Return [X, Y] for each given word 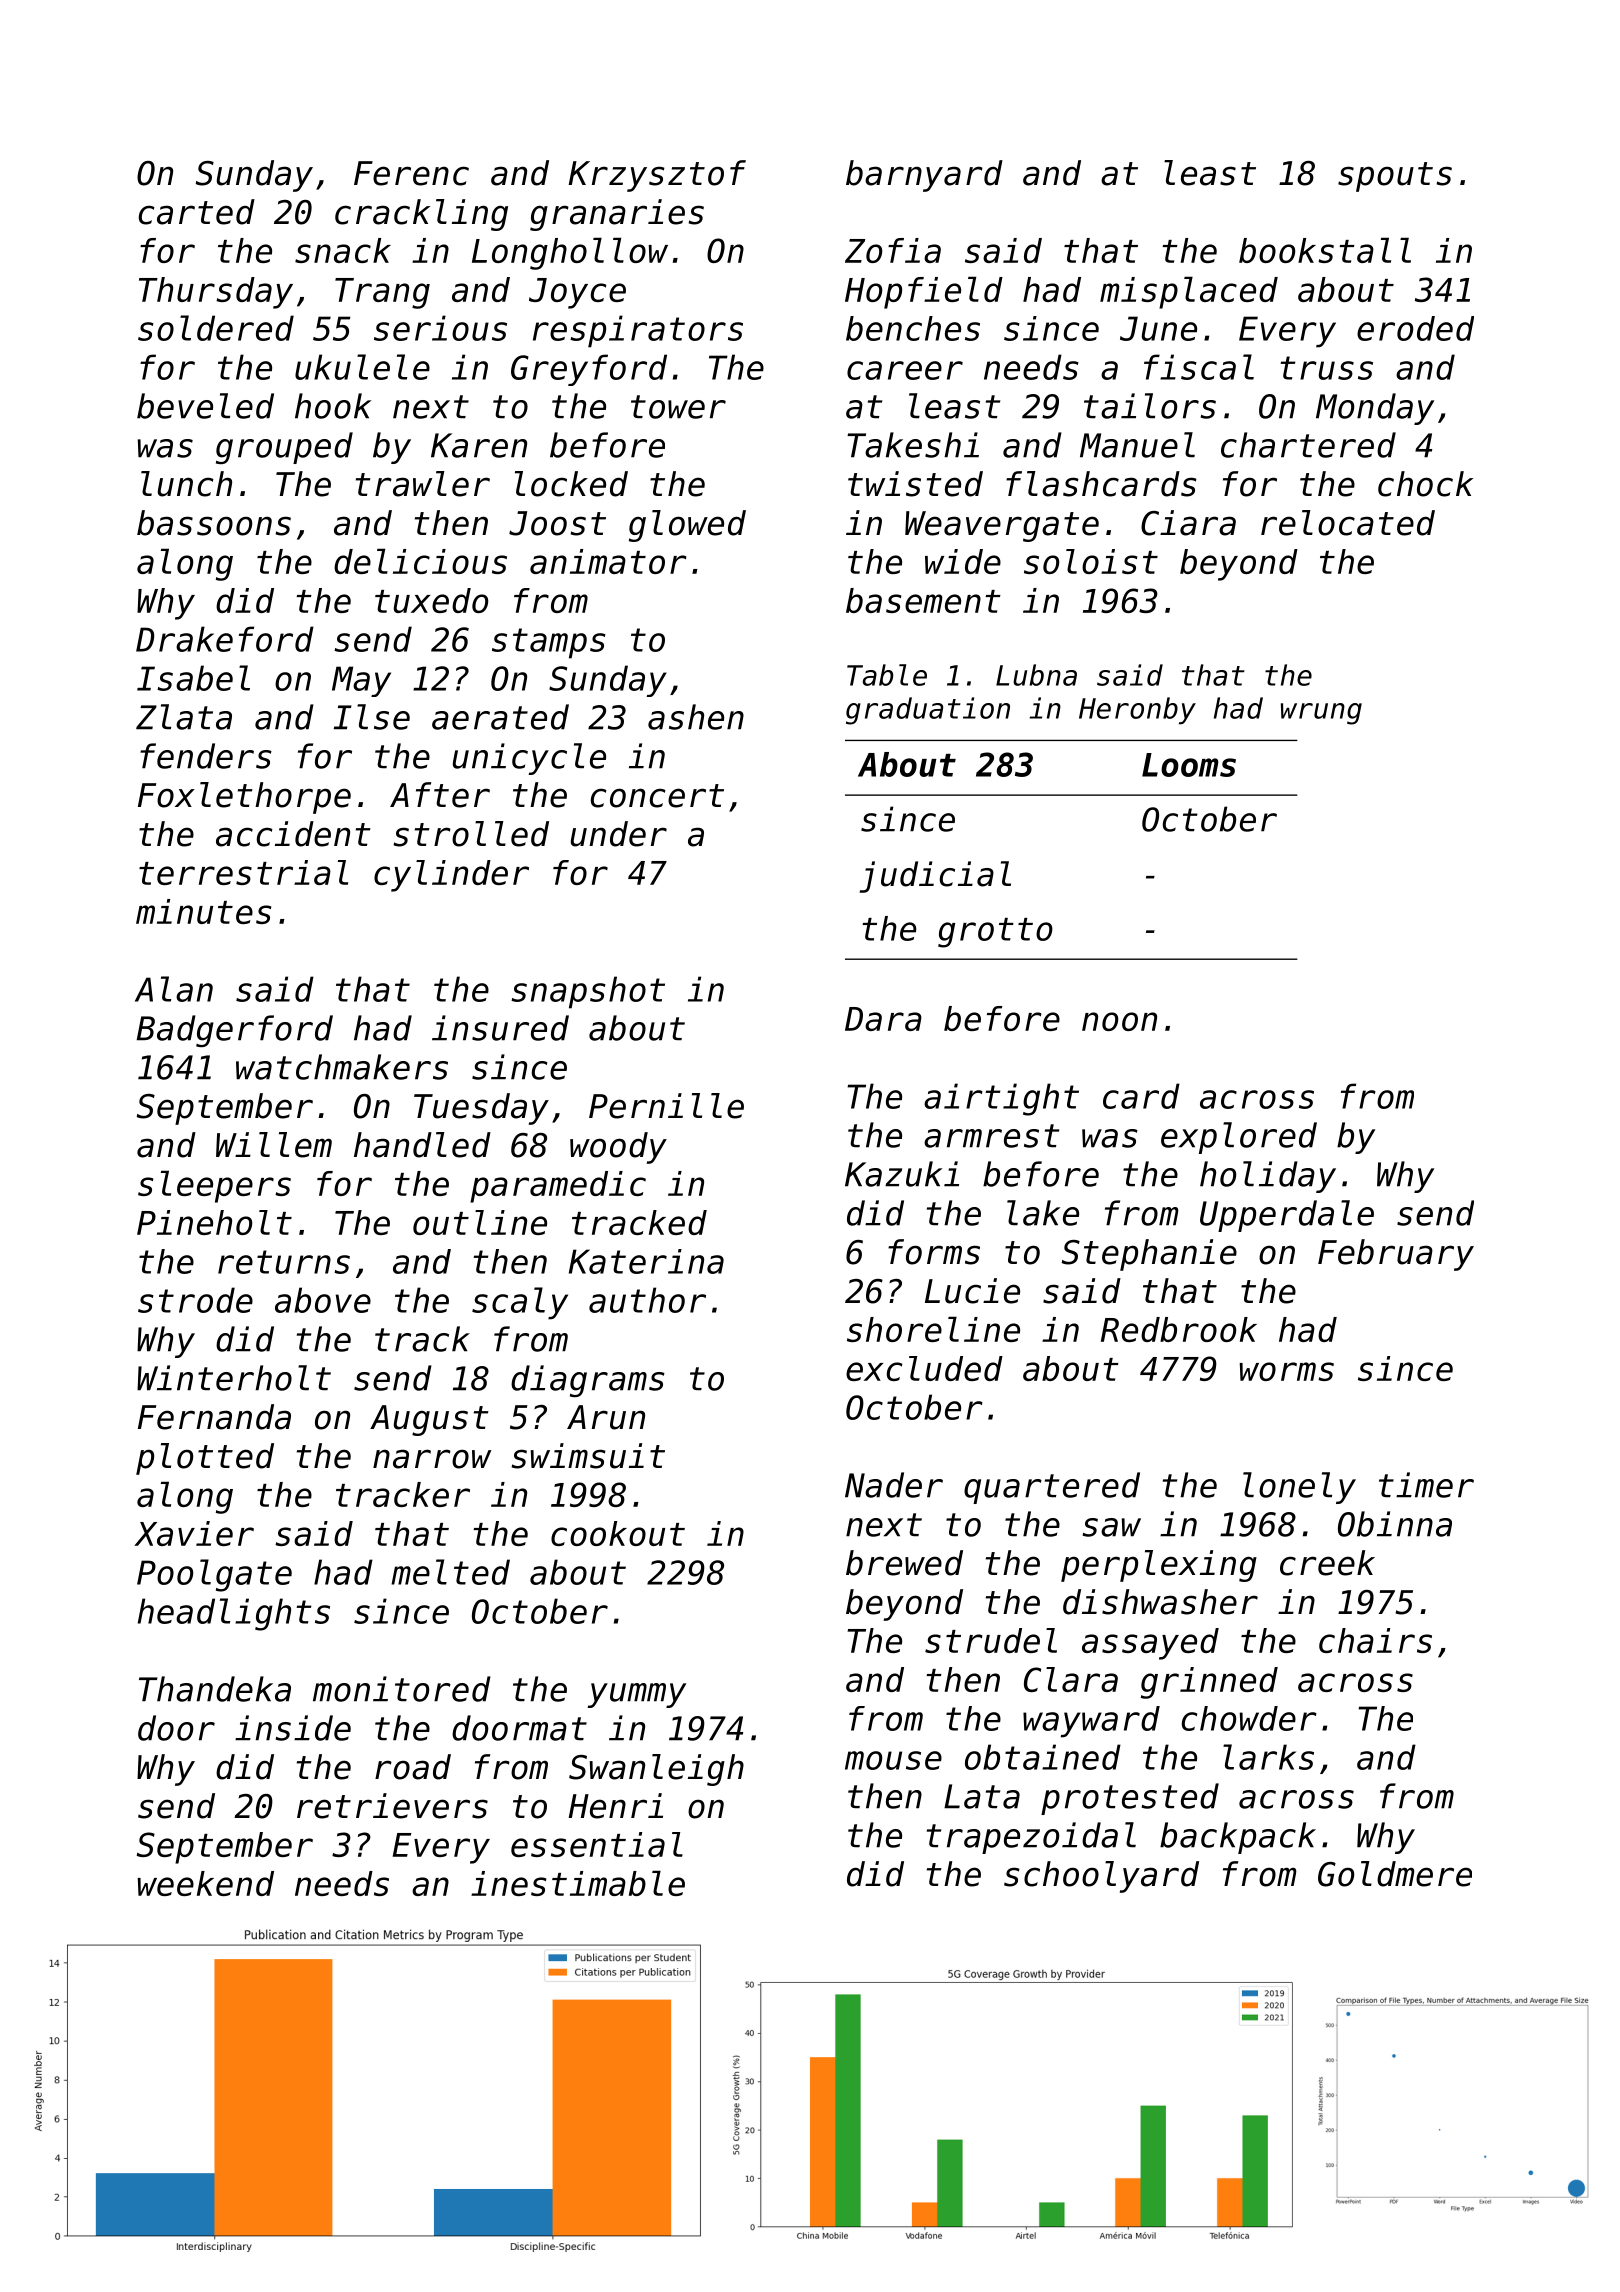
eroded [1415, 328]
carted [197, 212]
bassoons [214, 523]
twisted [915, 484]
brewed [904, 1563]
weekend [205, 1883]
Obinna [1395, 1524]
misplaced [1189, 292]
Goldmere [1395, 1874]
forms [934, 1252]
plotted [205, 1459]
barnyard [924, 176]
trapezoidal [1031, 1838]
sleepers [214, 1186]
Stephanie [1149, 1255]
